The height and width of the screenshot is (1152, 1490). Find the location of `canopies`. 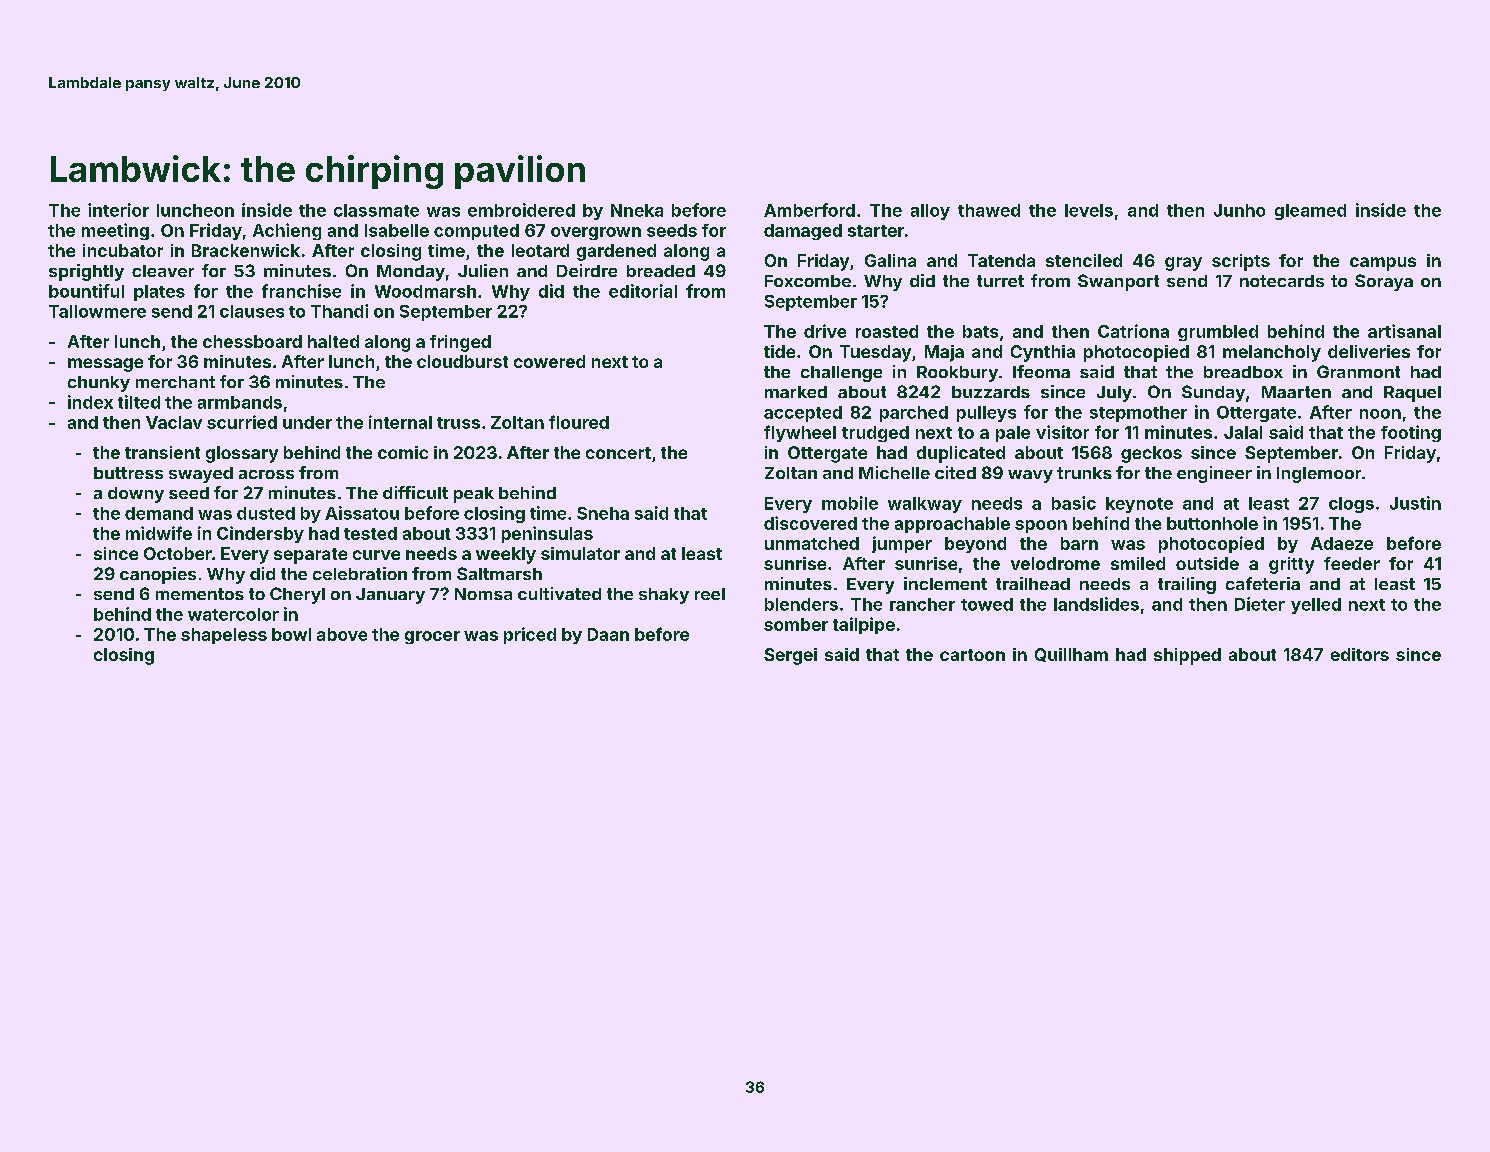

canopies is located at coordinates (158, 575).
